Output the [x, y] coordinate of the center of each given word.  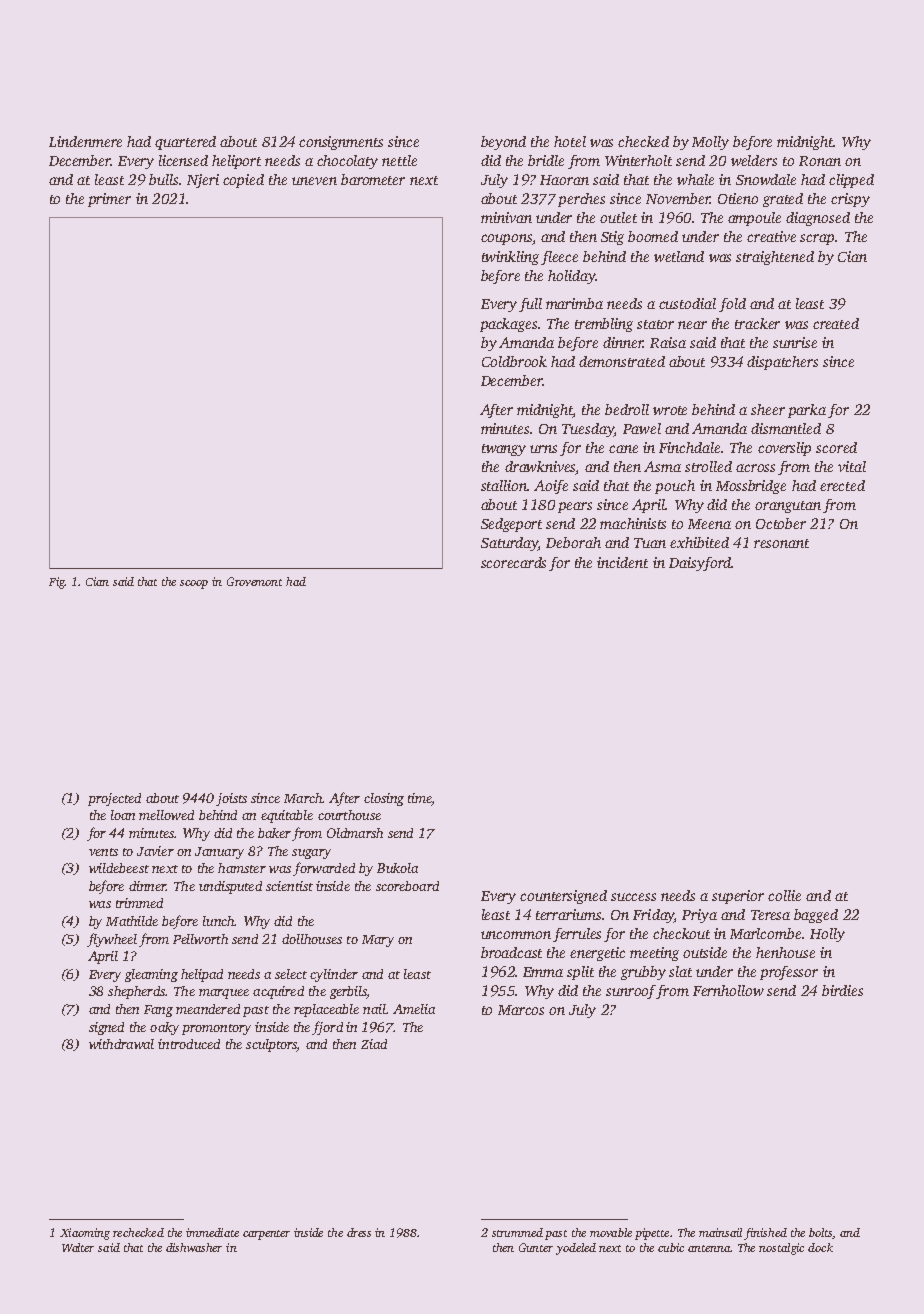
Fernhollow [728, 990]
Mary [378, 941]
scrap [817, 239]
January [219, 853]
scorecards [513, 562]
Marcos [521, 1010]
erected [842, 485]
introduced [189, 1044]
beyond [503, 143]
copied [243, 181]
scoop [194, 584]
